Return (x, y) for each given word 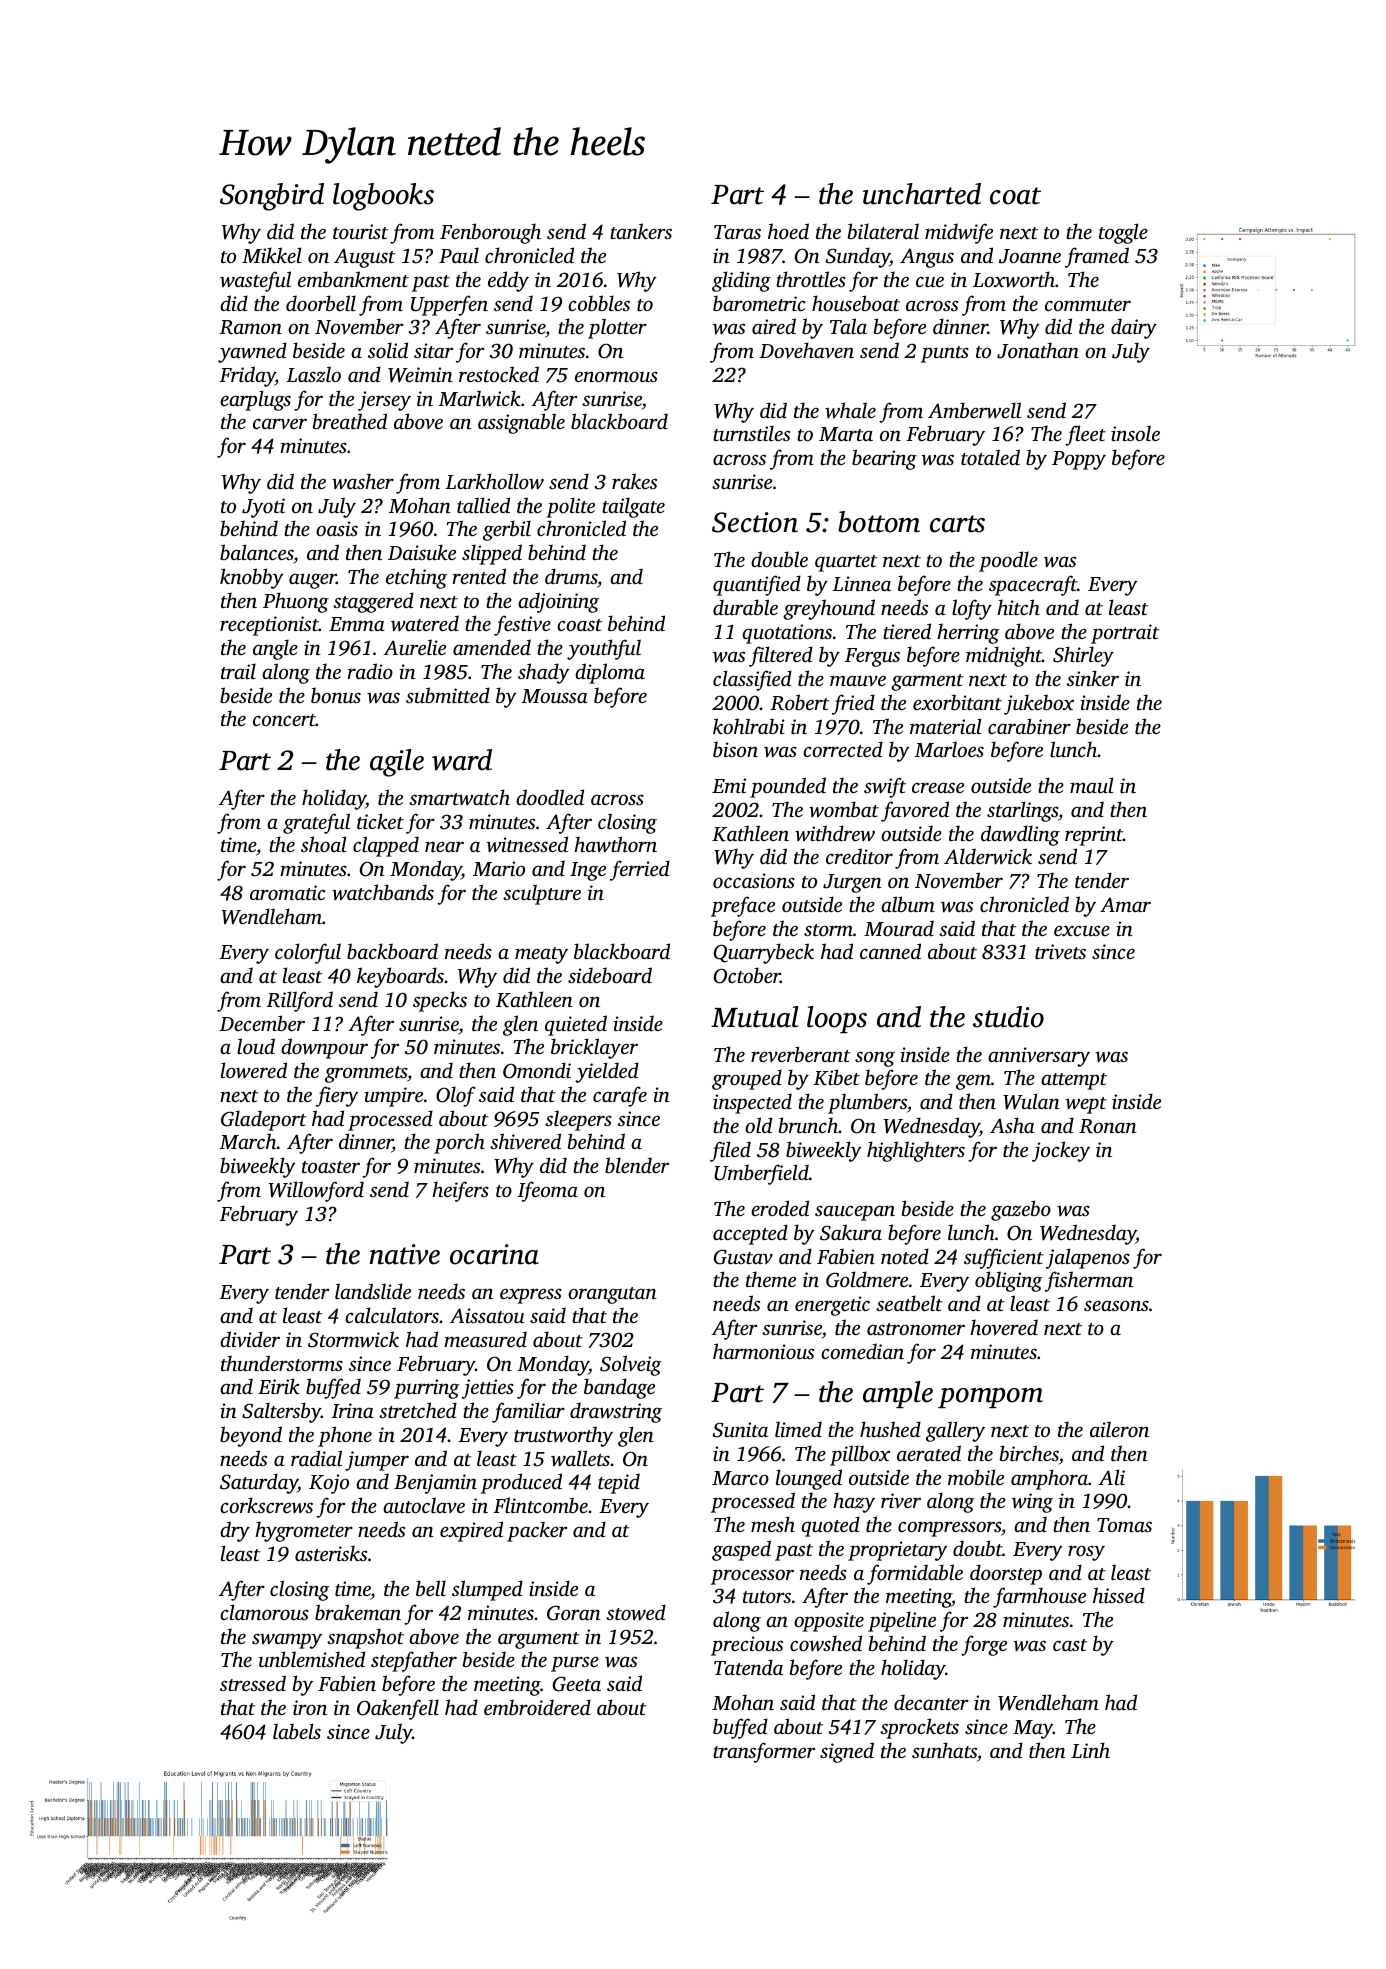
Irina (352, 1410)
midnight (1004, 656)
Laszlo (313, 374)
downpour (324, 1048)
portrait (1125, 634)
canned (890, 951)
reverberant (801, 1054)
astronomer (916, 1329)
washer (363, 481)
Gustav (743, 1257)
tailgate (633, 507)
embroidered (537, 1707)
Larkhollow (494, 481)
